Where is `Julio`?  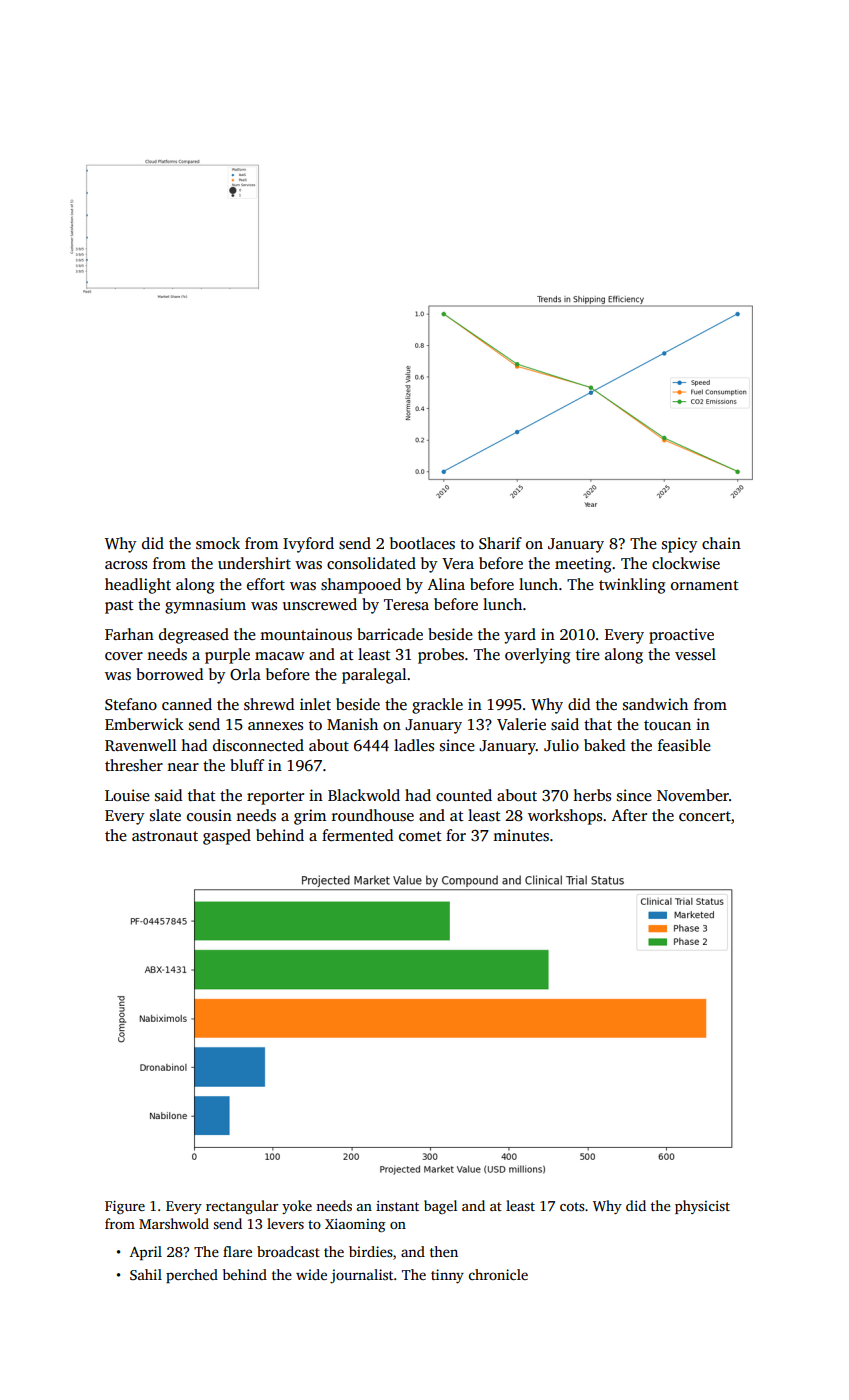
Julio is located at coordinates (561, 745).
